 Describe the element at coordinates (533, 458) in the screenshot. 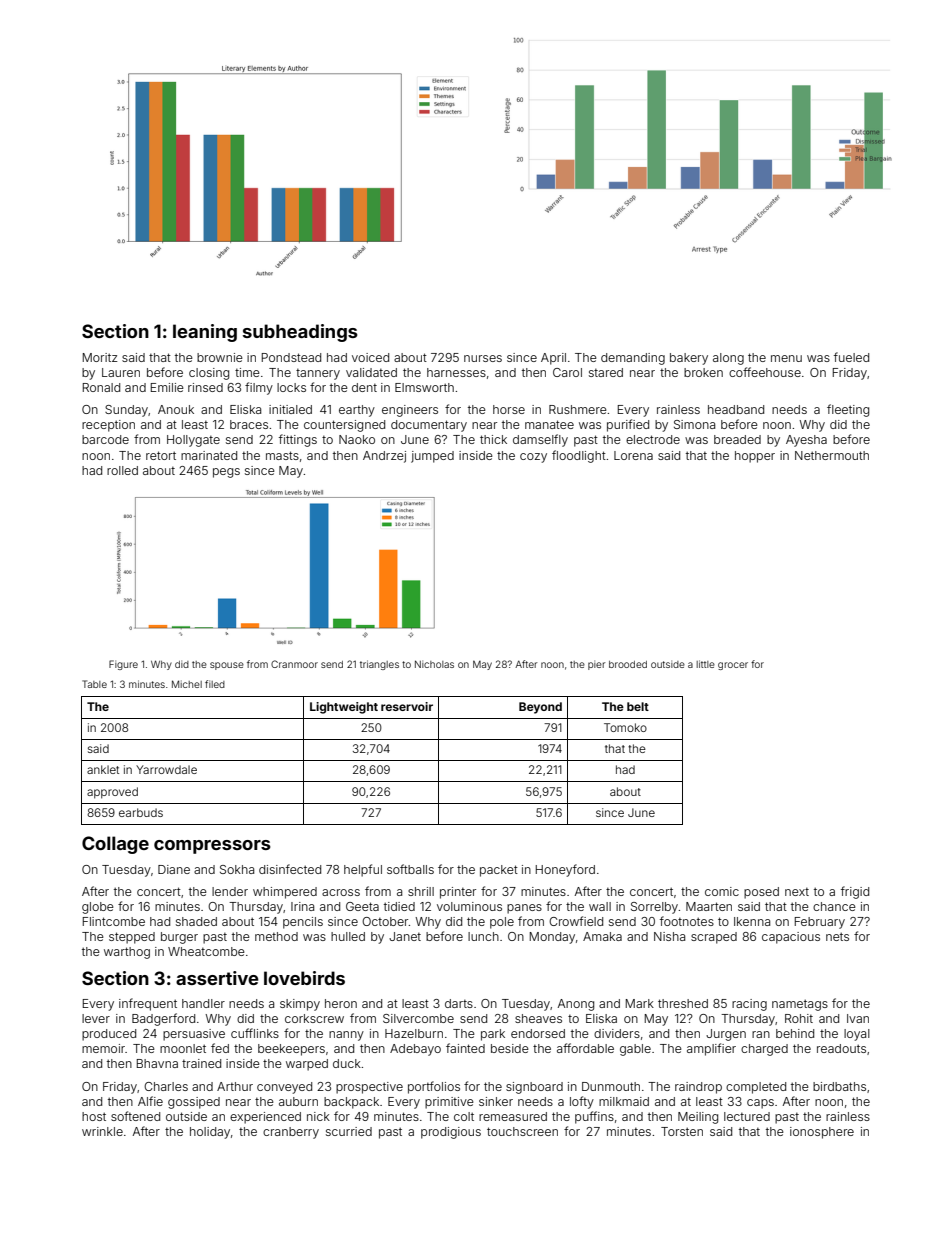

I see `cozy` at that location.
